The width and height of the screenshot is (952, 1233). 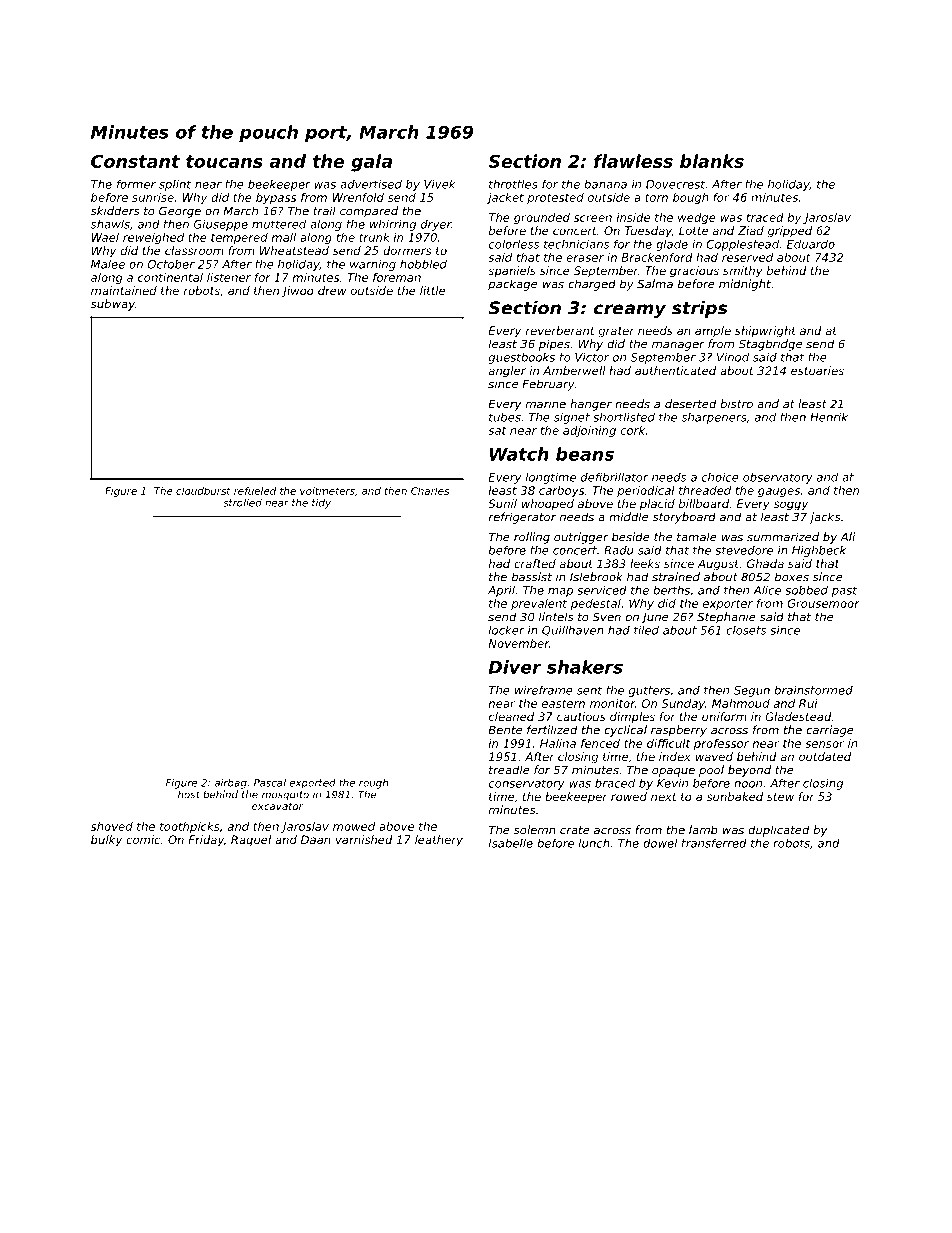 I want to click on Vivek, so click(x=440, y=184).
